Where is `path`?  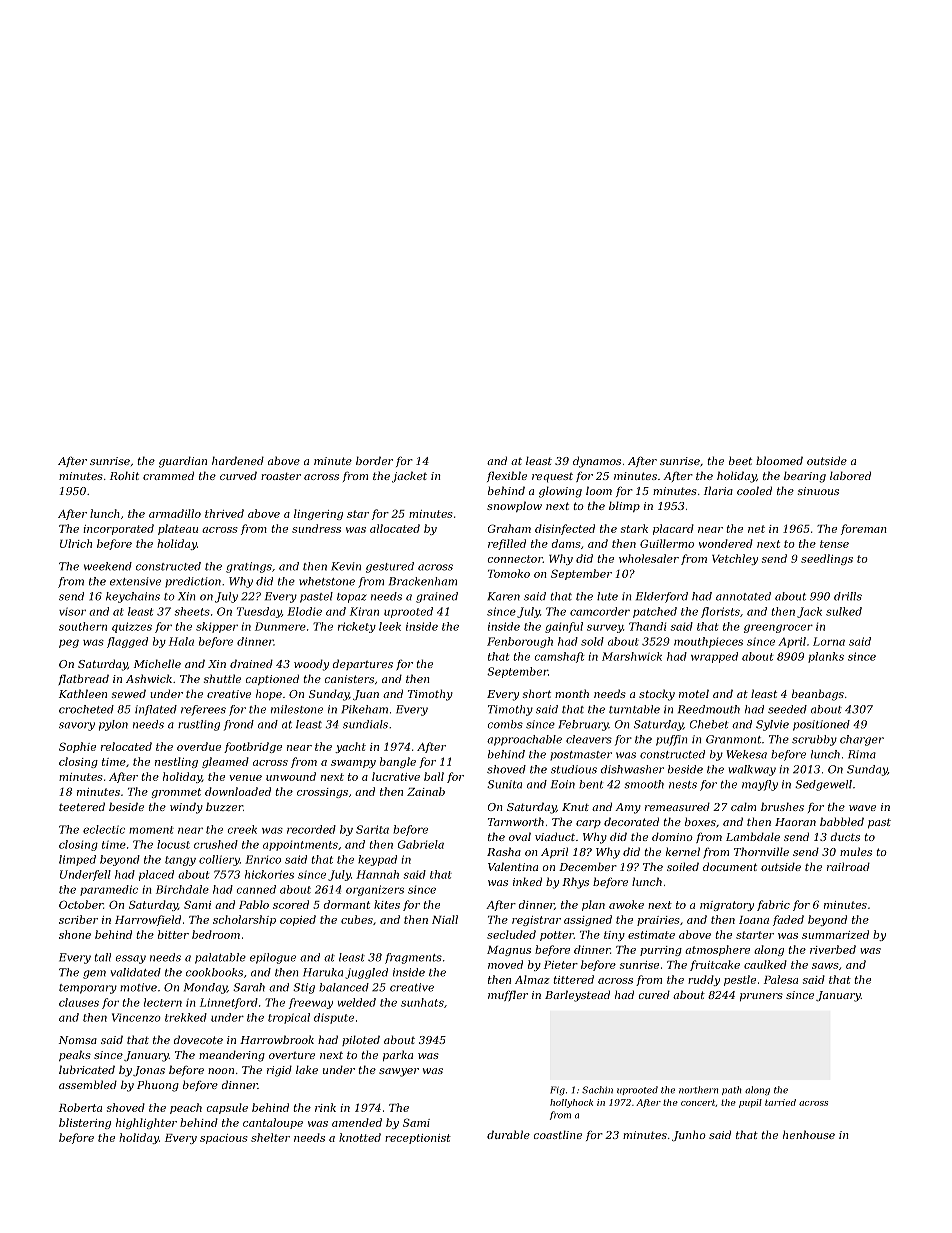
path is located at coordinates (732, 1090).
